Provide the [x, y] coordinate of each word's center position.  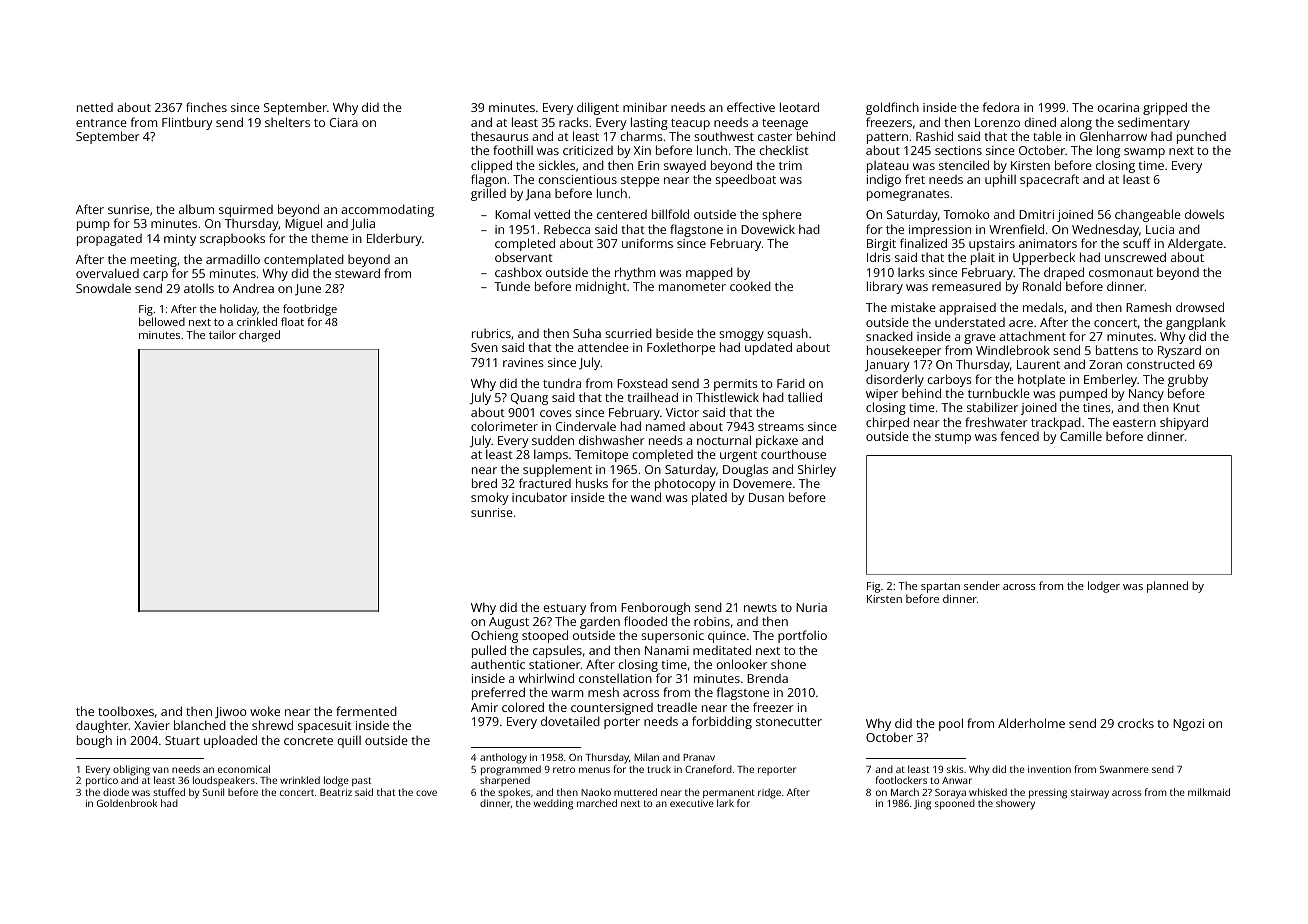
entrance [101, 123]
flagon [488, 180]
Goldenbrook [127, 803]
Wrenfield [1016, 229]
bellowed [162, 321]
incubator [539, 497]
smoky [489, 498]
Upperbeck [1044, 258]
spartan [940, 588]
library [885, 287]
